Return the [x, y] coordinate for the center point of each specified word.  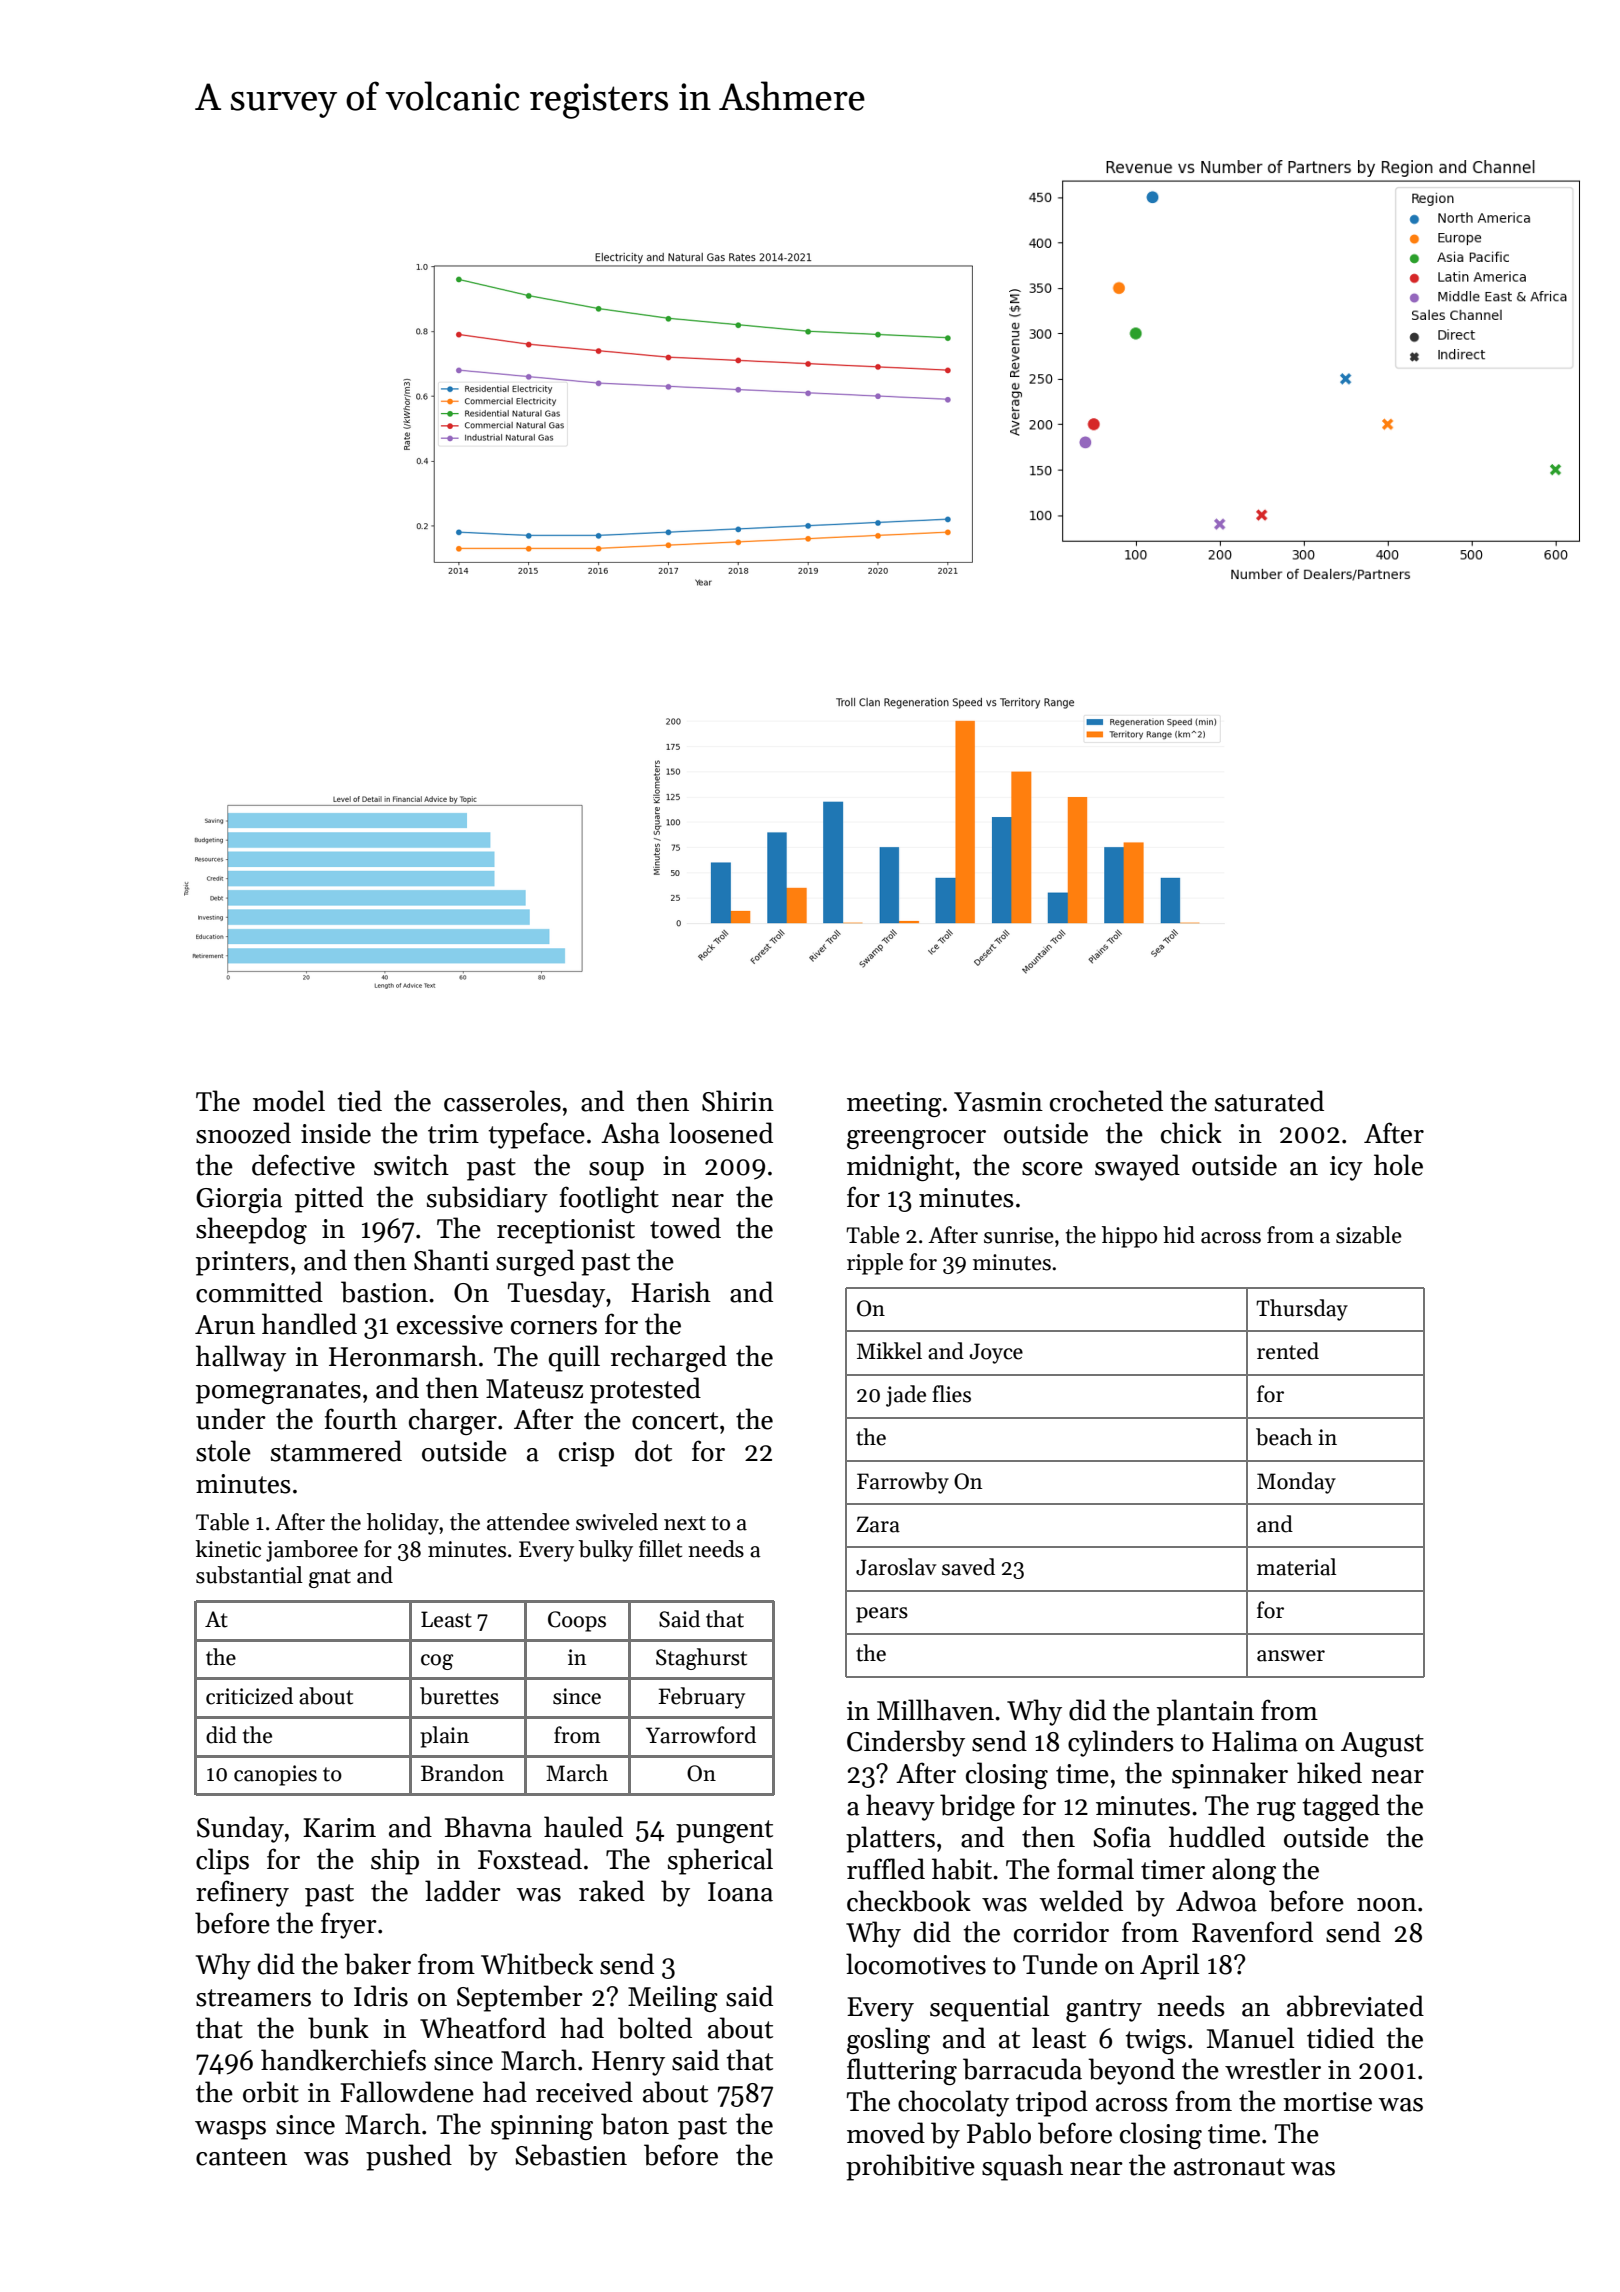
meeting [894, 1104]
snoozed [243, 1133]
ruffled [886, 1869]
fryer [349, 1925]
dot [653, 1451]
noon [1387, 1905]
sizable [1369, 1235]
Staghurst [701, 1659]
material [1296, 1567]
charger [453, 1421]
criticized [249, 1696]
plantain [1205, 1712]
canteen [241, 2157]
